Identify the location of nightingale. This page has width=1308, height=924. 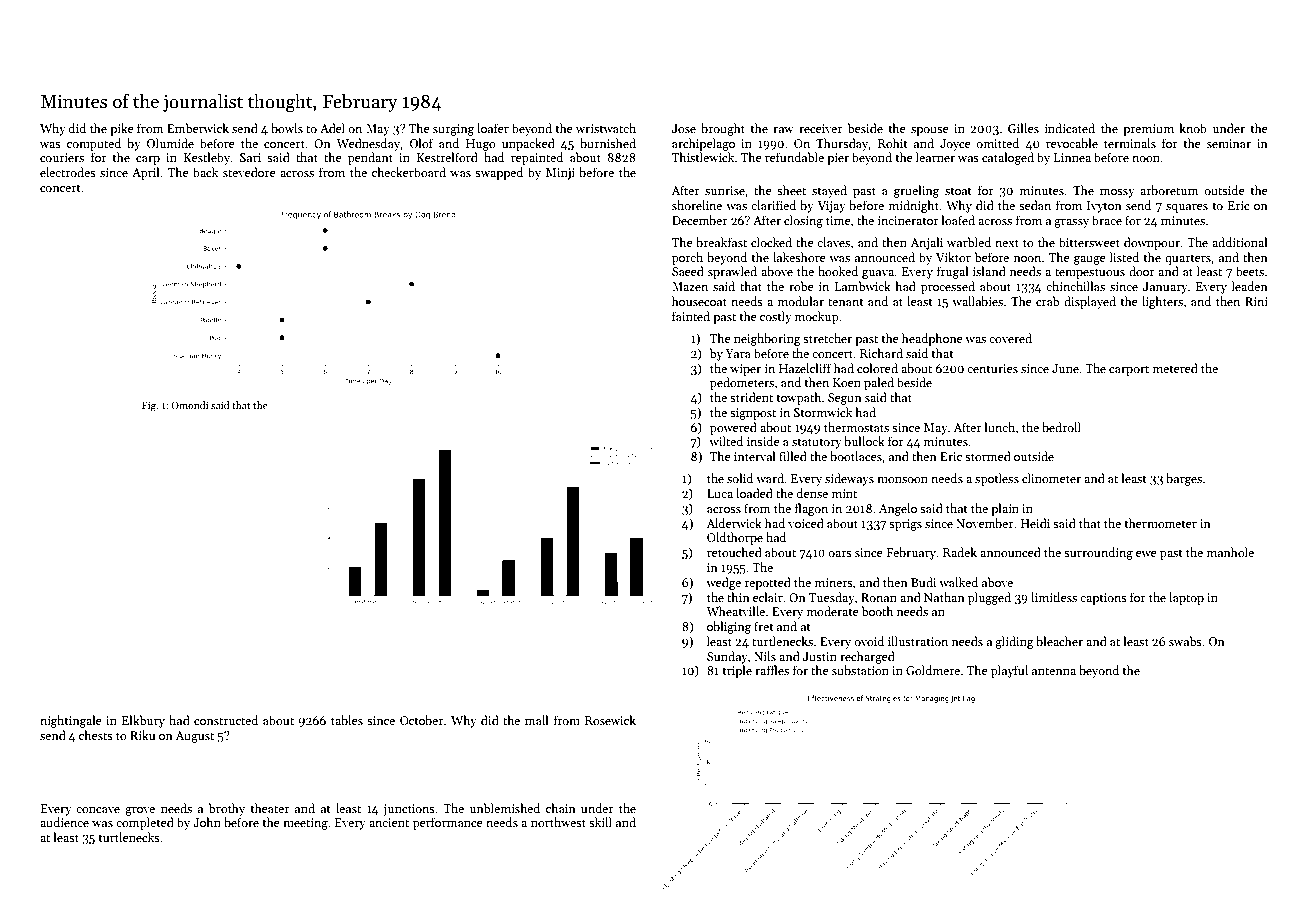
(71, 721).
